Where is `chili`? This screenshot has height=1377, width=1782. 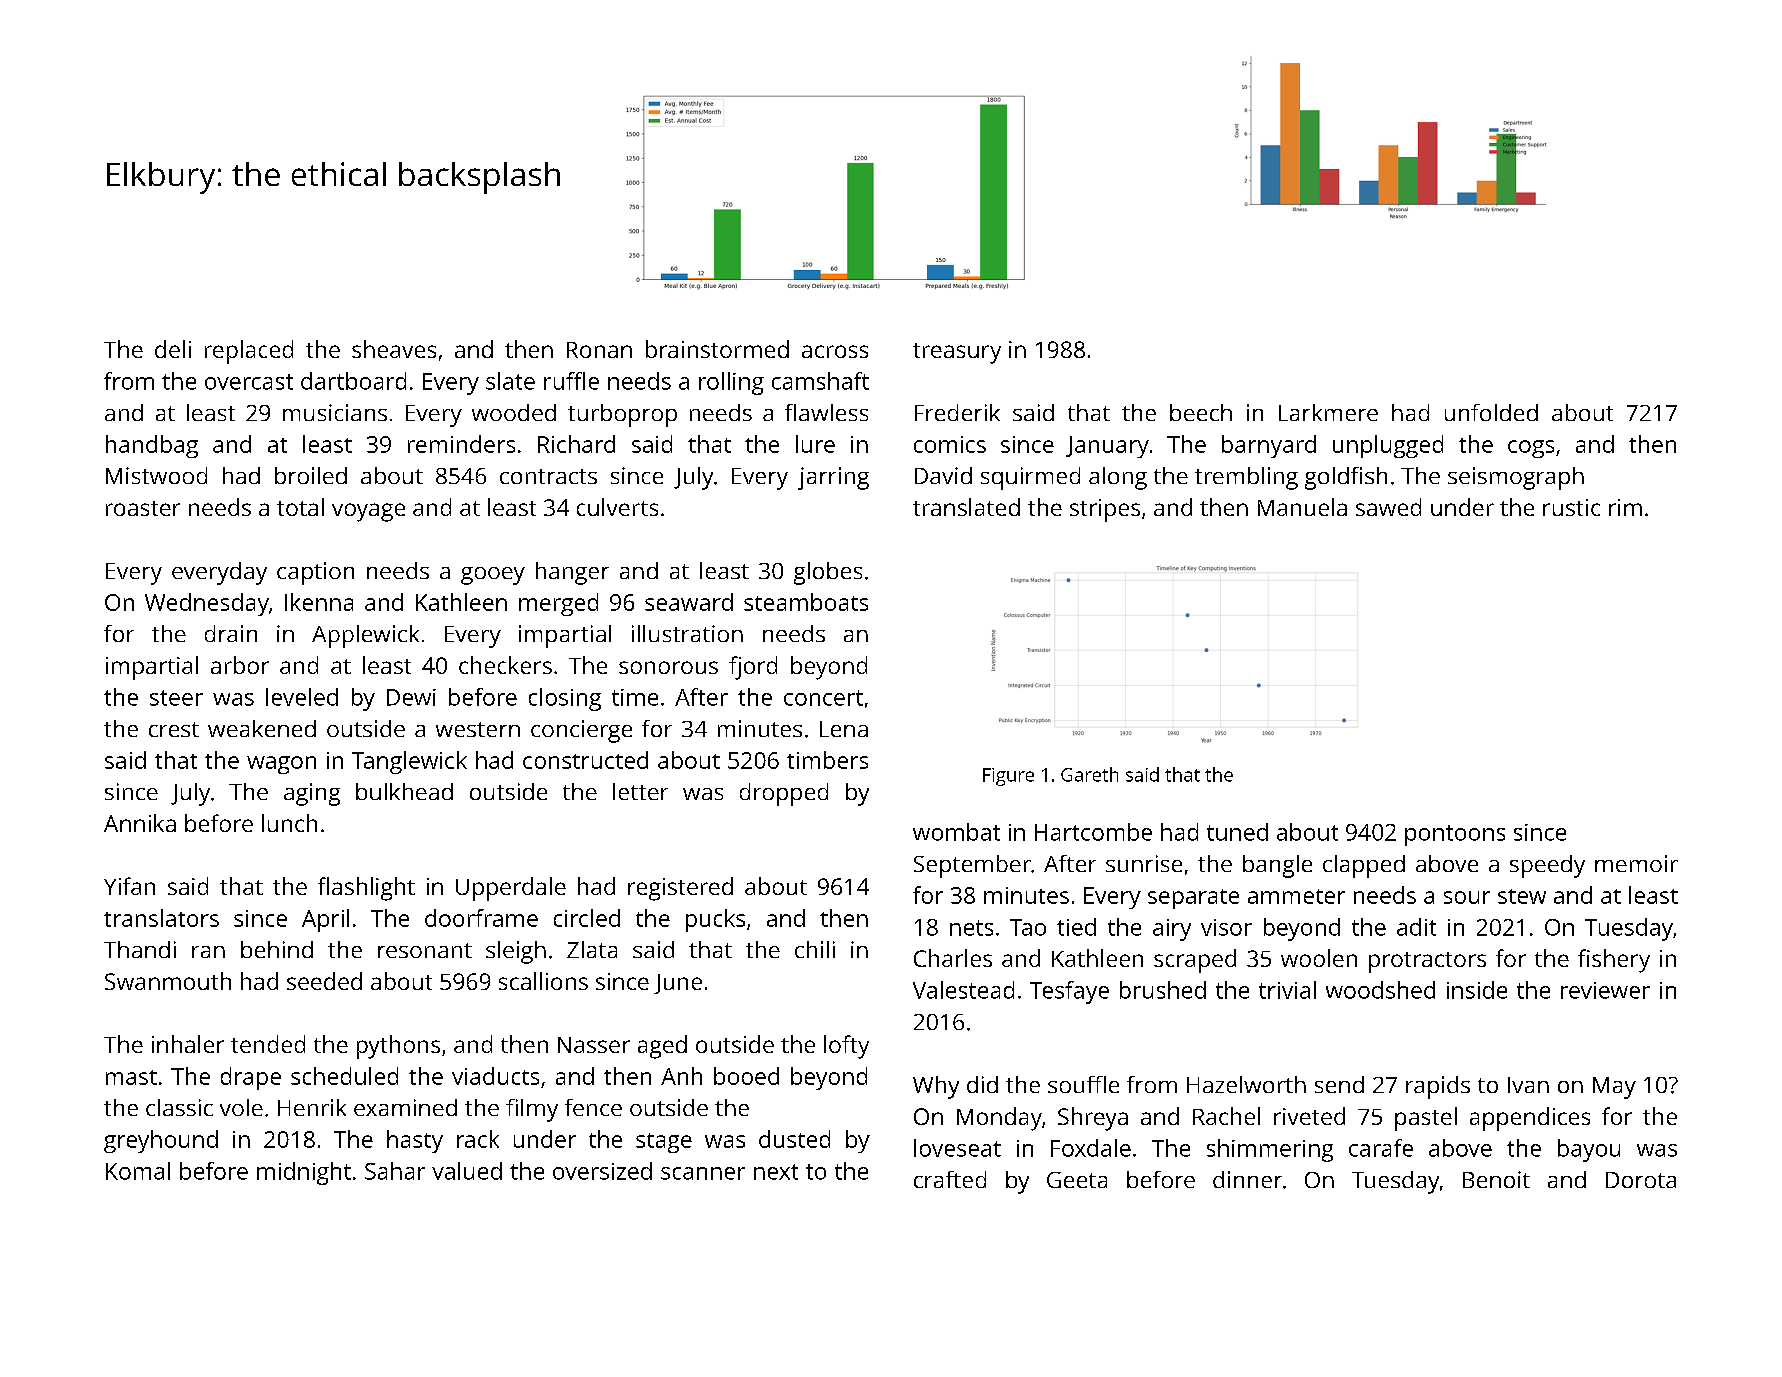 chili is located at coordinates (815, 949).
